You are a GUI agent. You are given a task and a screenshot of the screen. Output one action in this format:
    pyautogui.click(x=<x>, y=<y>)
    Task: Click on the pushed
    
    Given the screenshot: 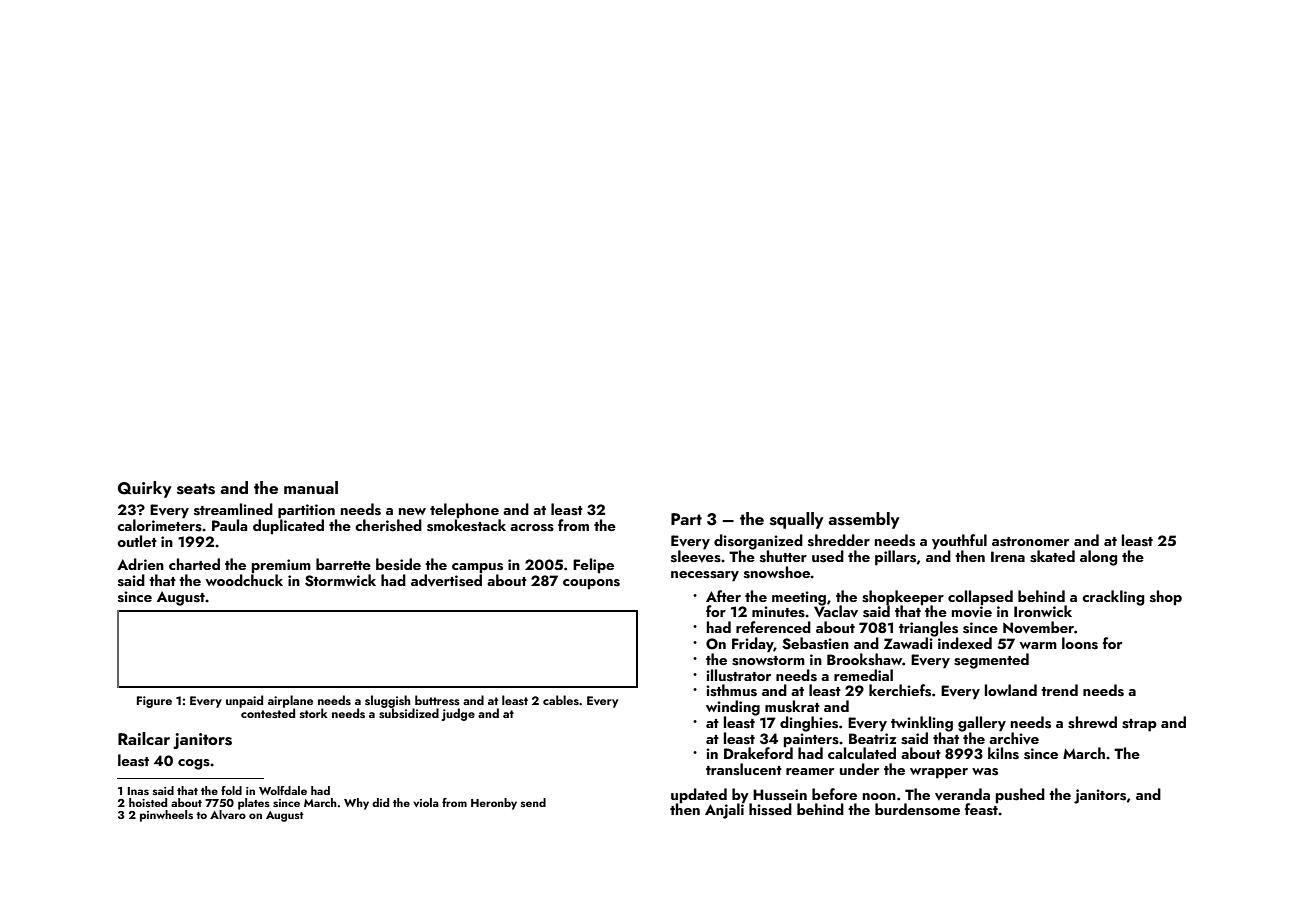 What is the action you would take?
    pyautogui.click(x=1020, y=796)
